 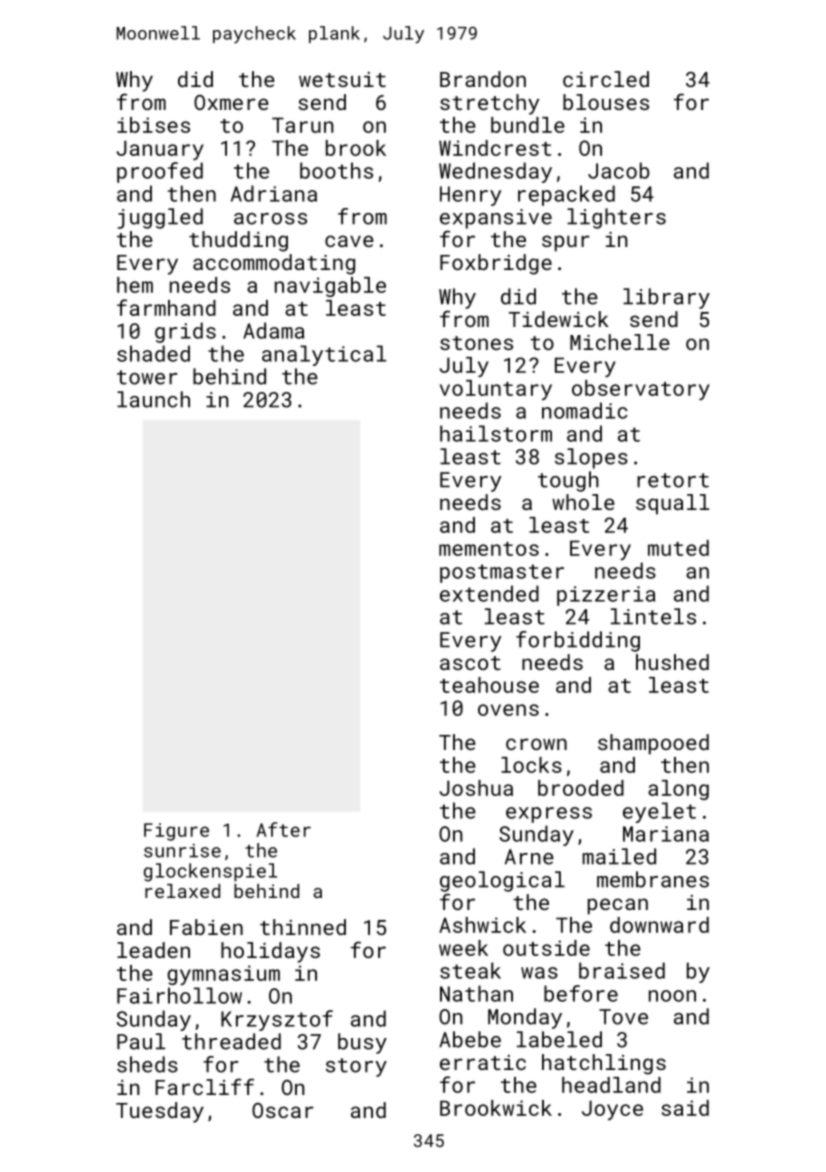 What do you see at coordinates (685, 1108) in the page?
I see `said` at bounding box center [685, 1108].
